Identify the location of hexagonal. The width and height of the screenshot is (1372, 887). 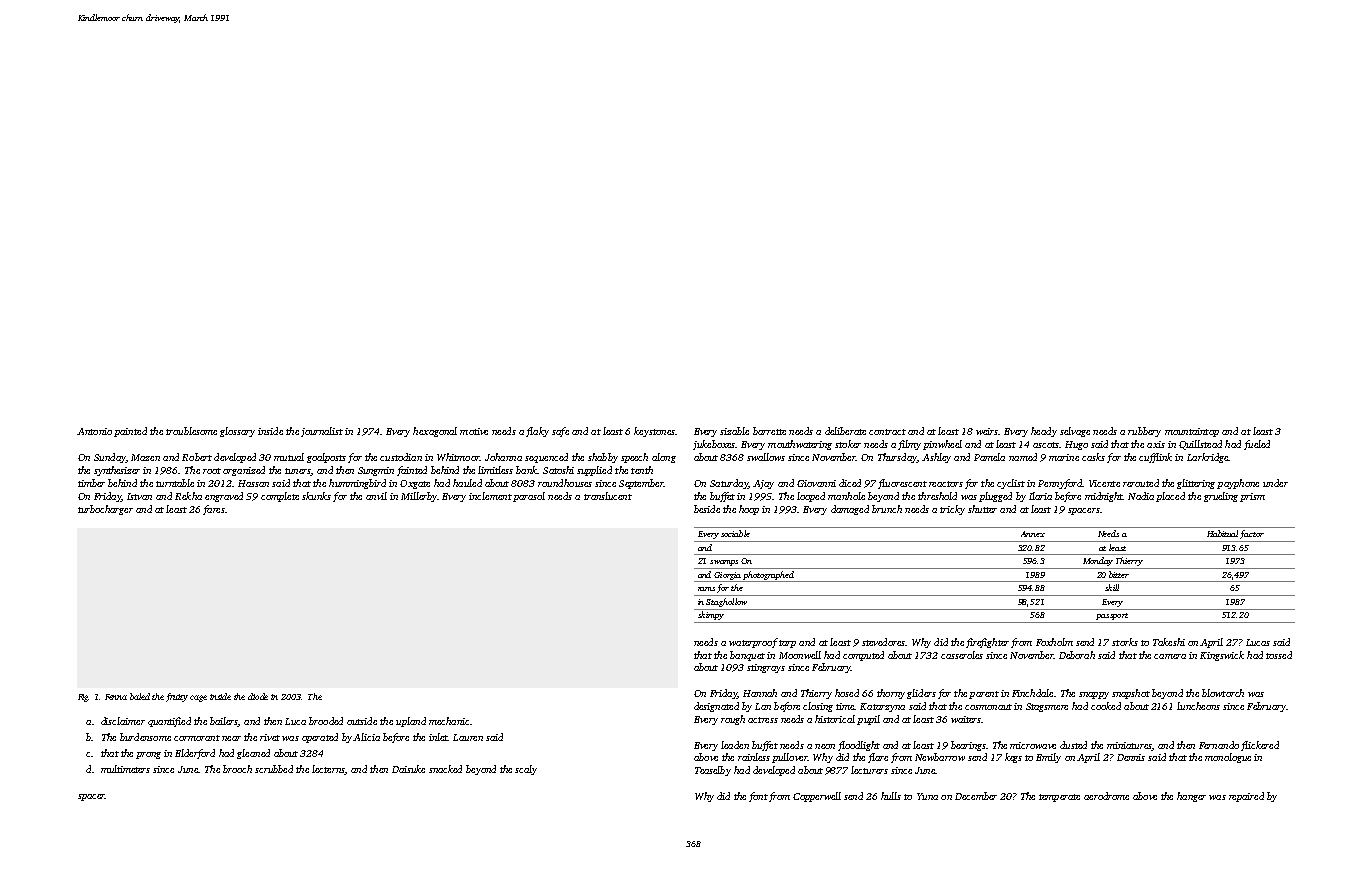
(435, 432).
